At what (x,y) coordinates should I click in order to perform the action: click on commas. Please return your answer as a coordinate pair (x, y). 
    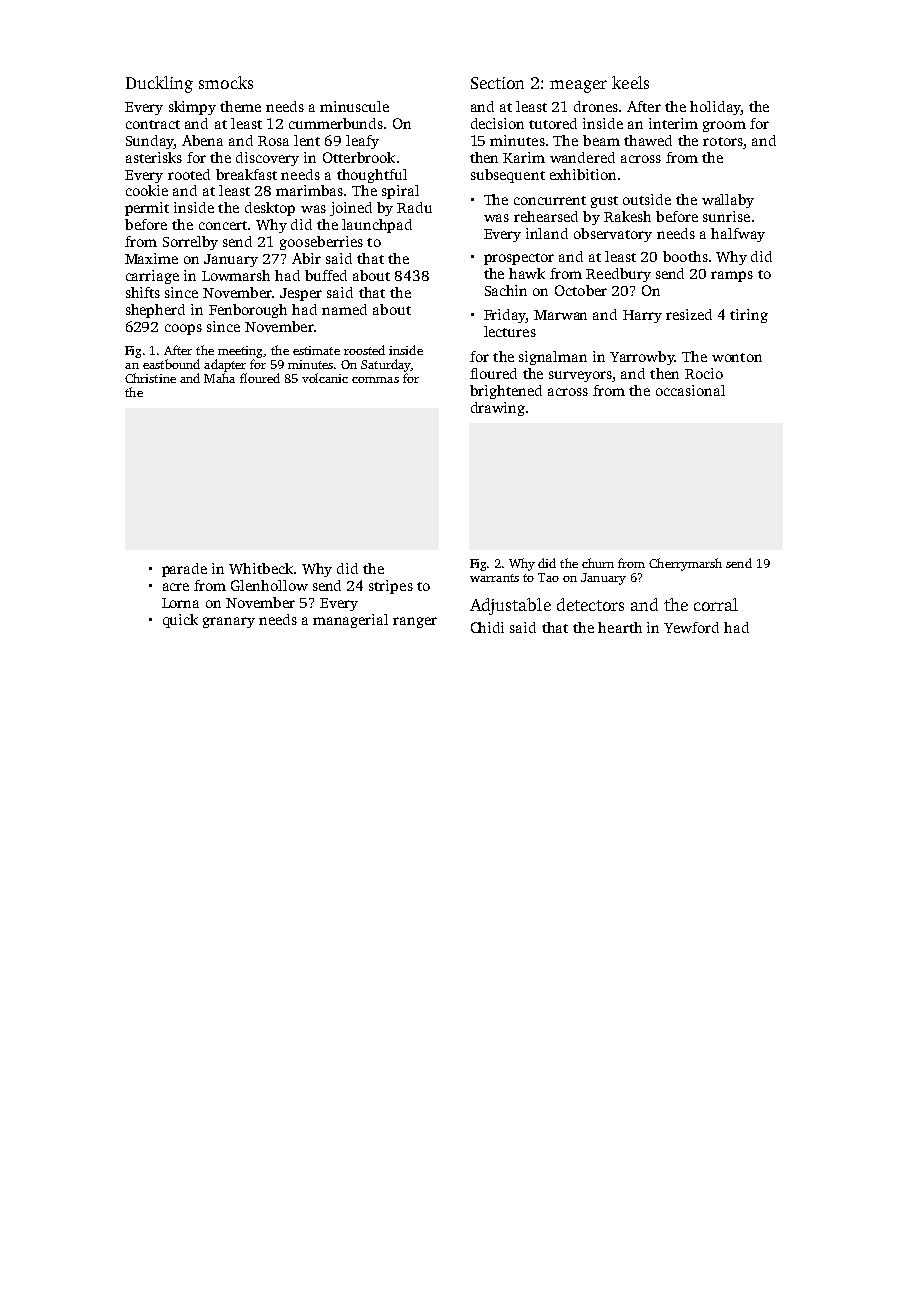
    Looking at the image, I should click on (375, 380).
